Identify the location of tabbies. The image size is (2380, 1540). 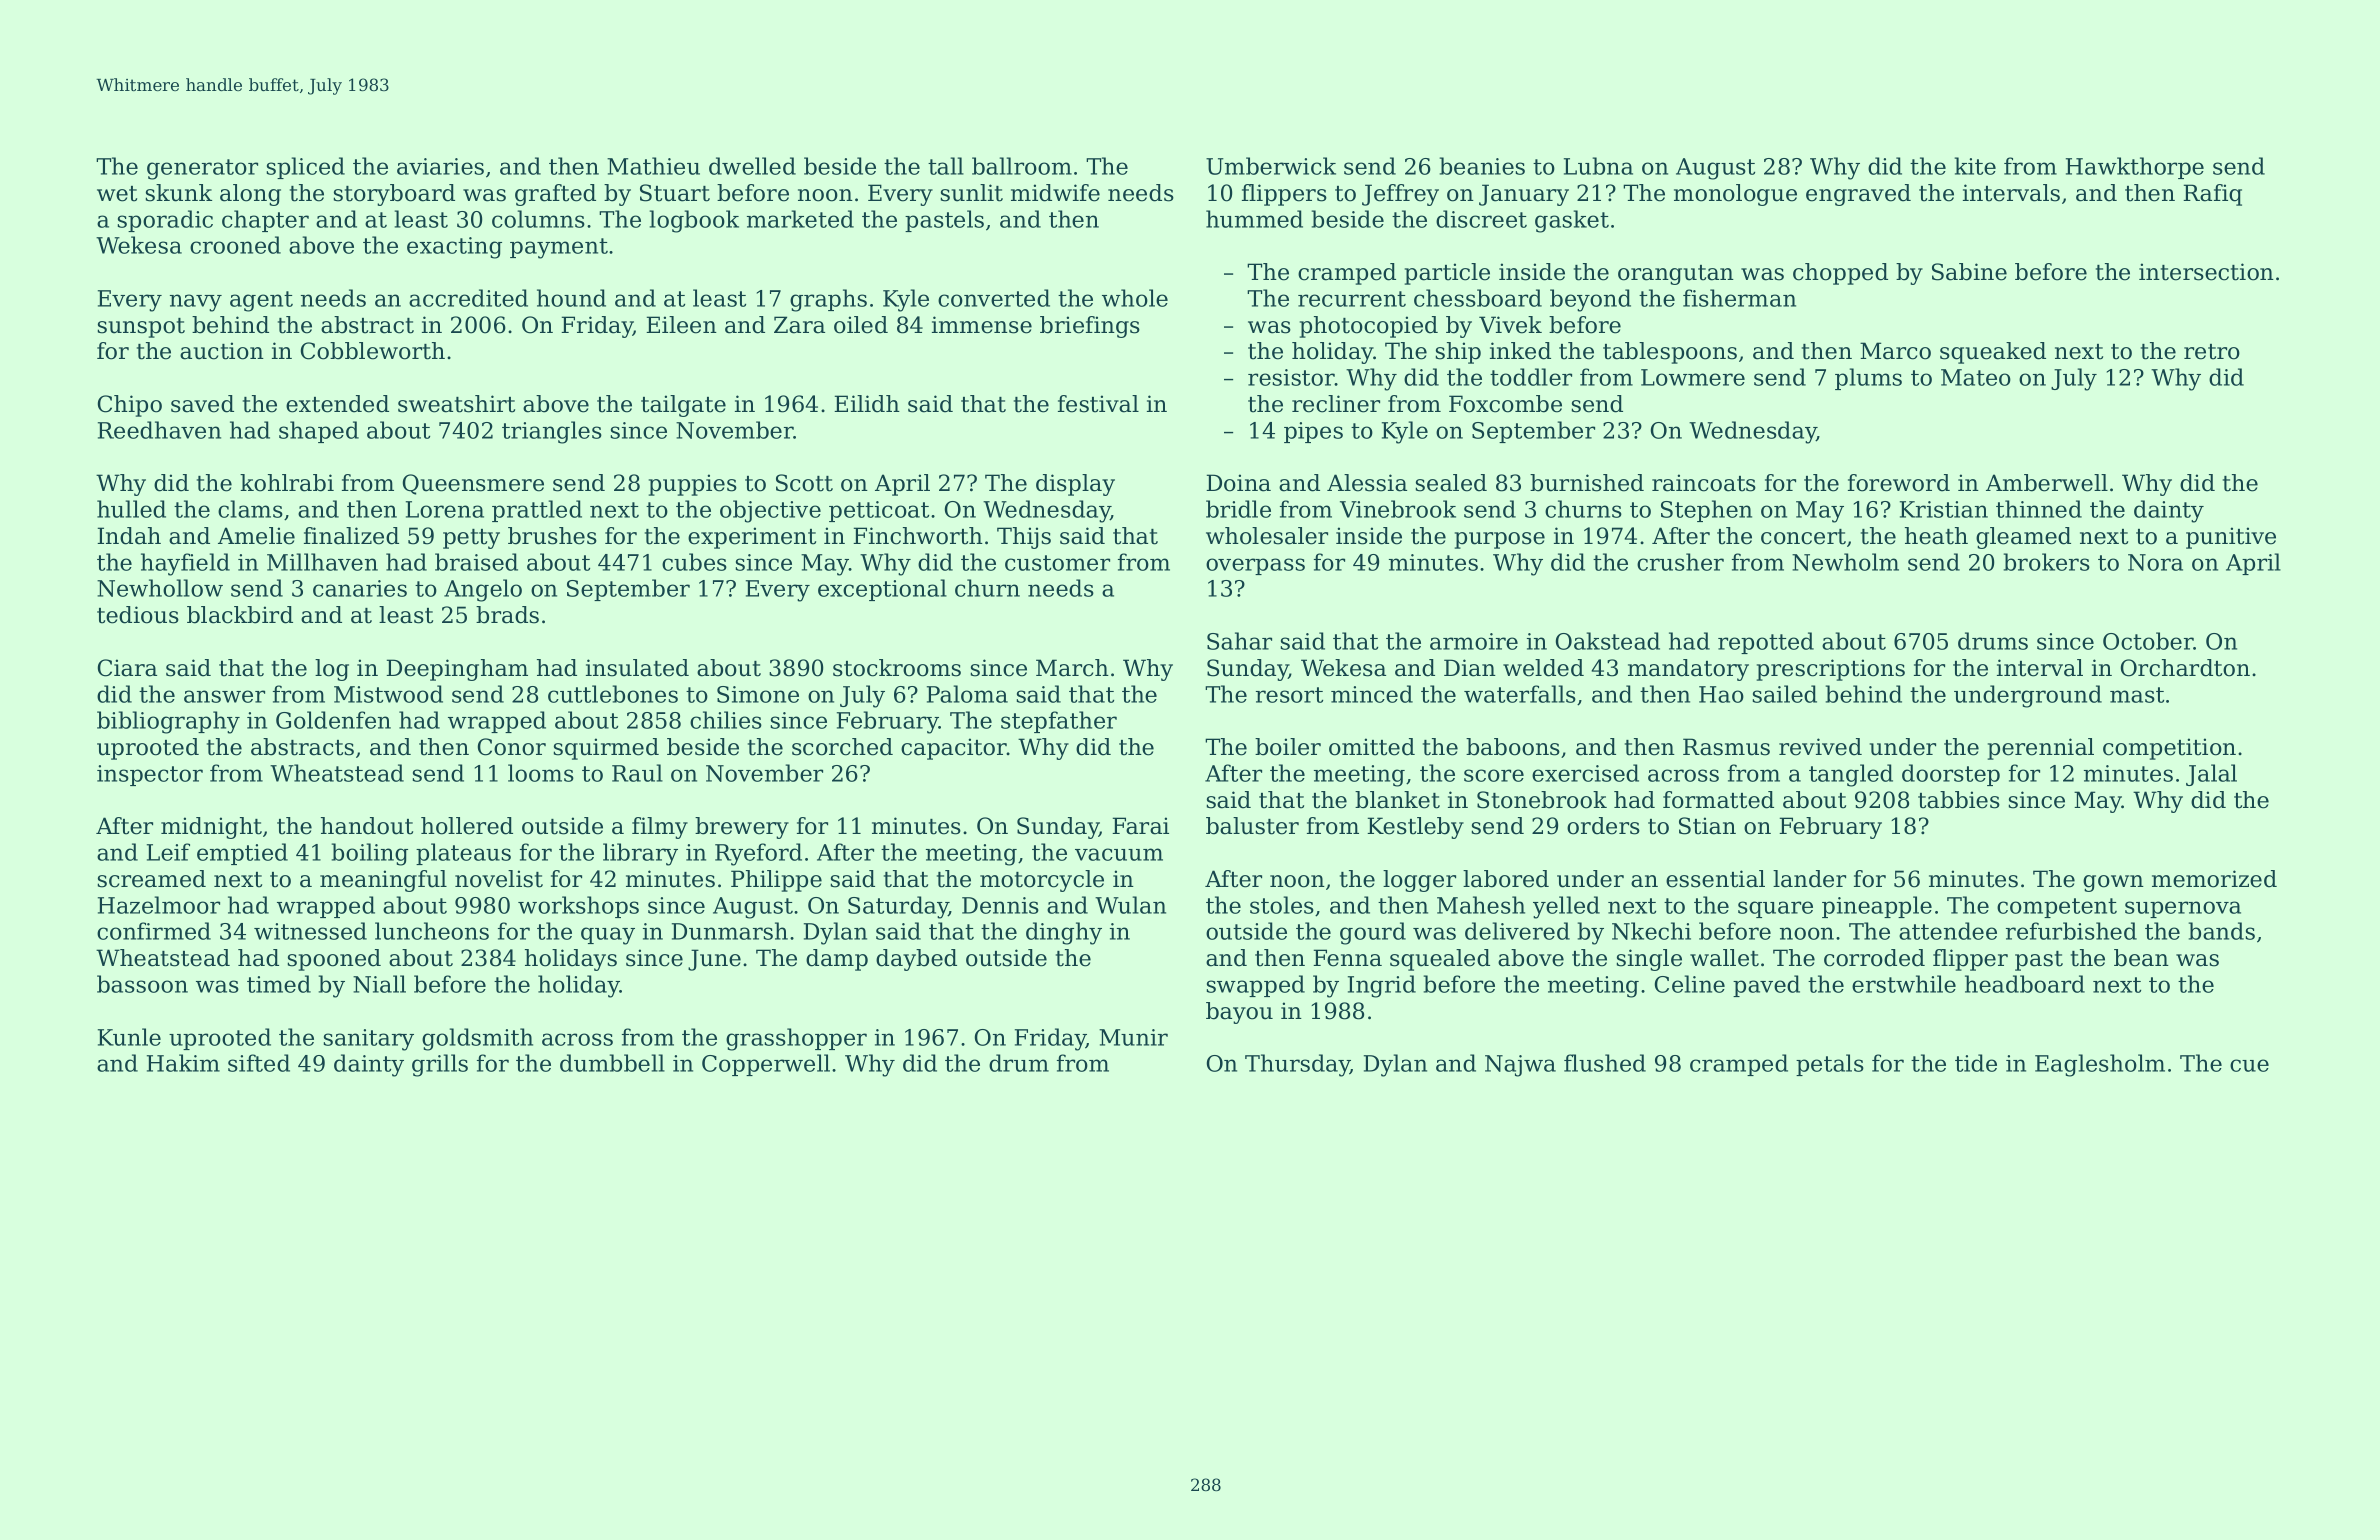
(1959, 800).
